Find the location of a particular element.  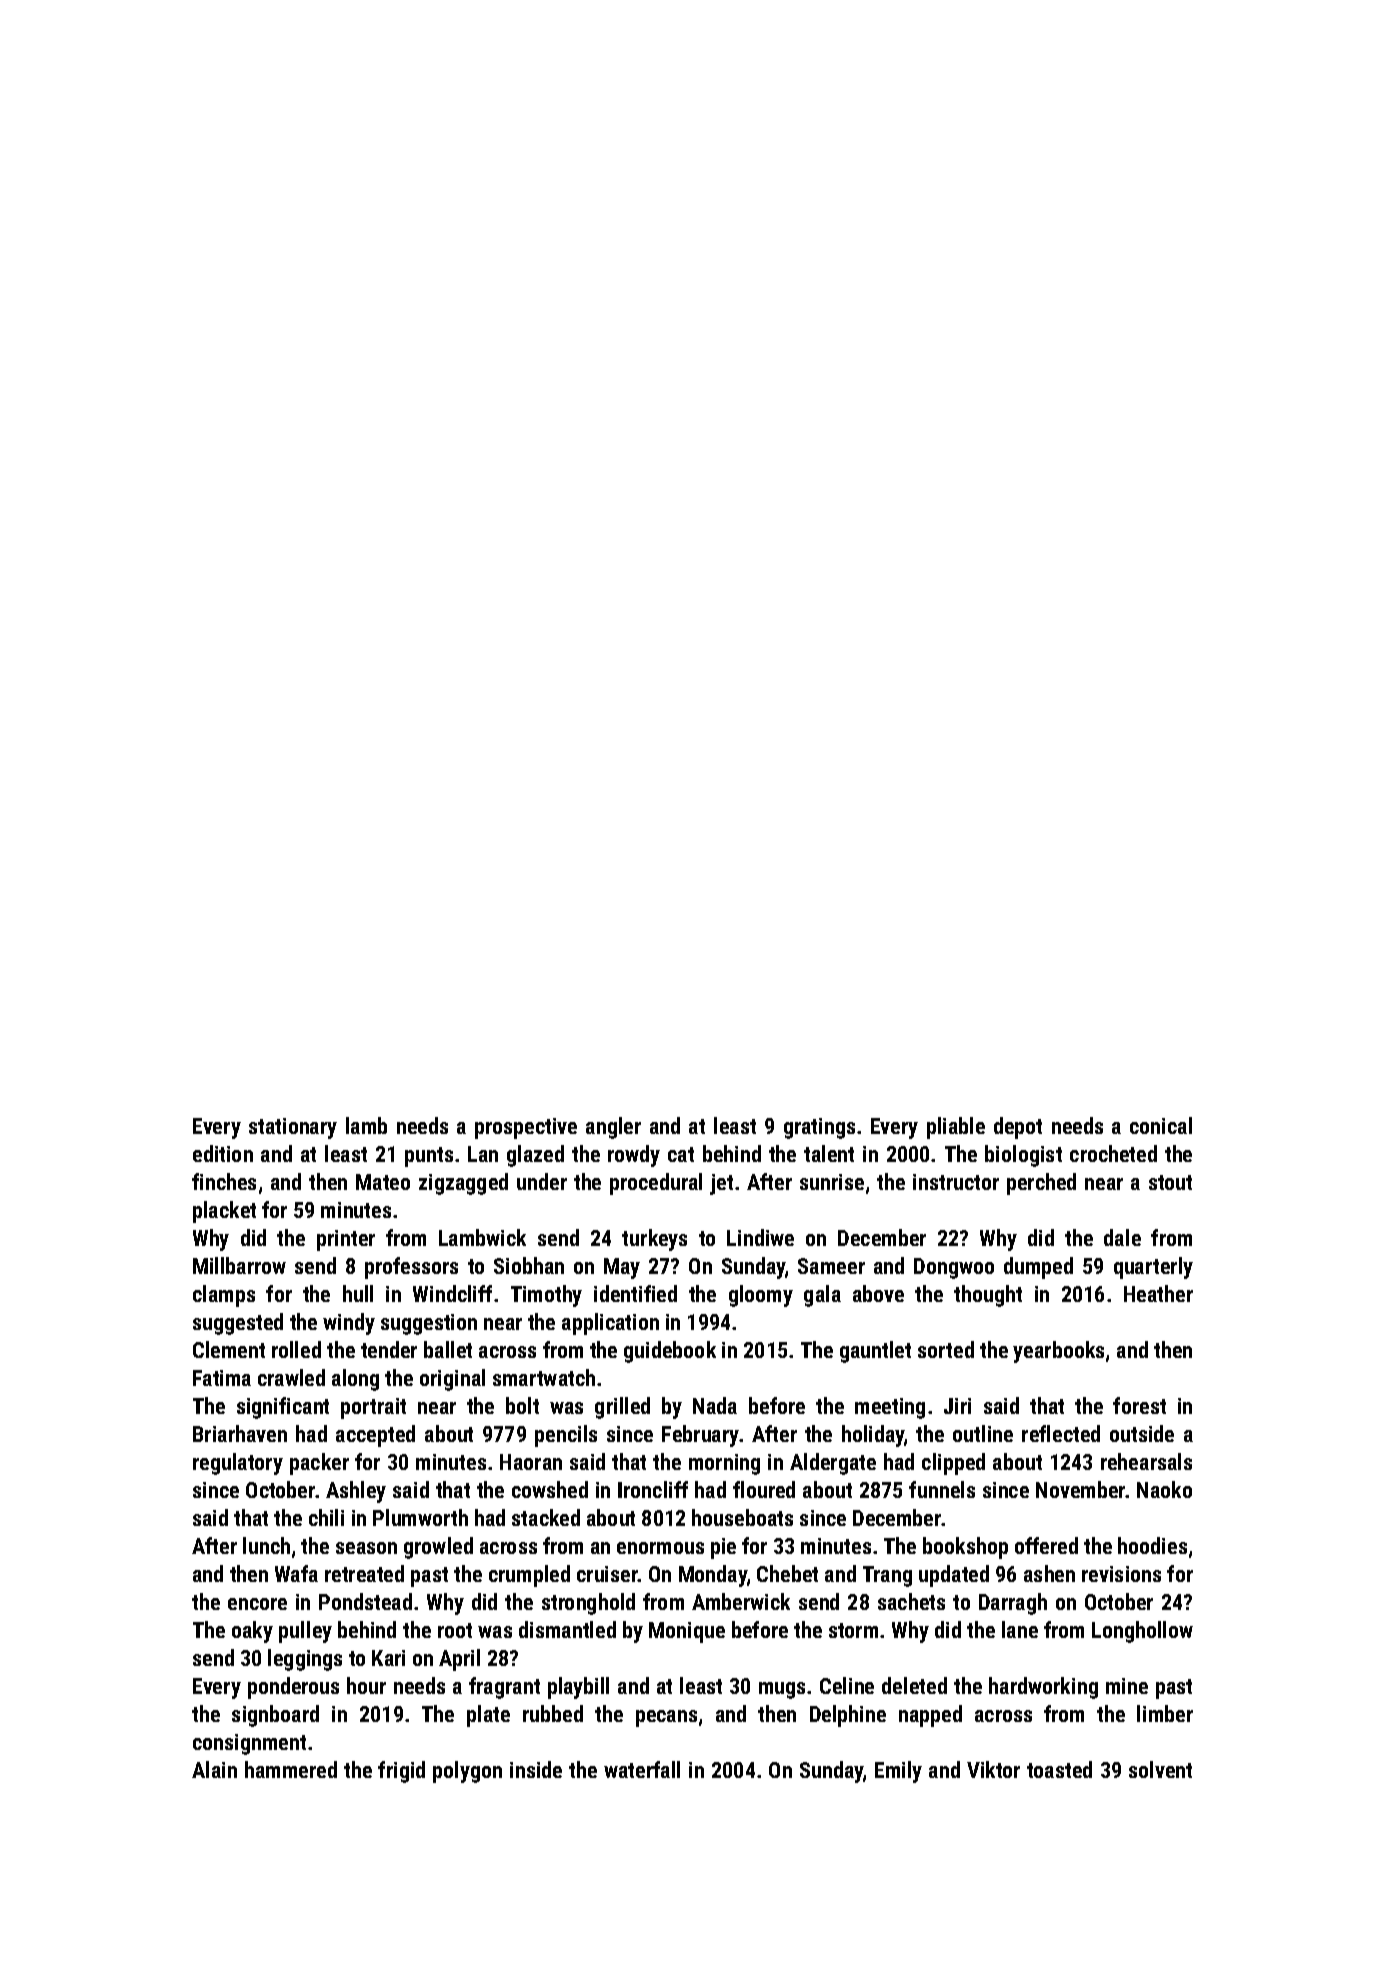

toasted is located at coordinates (1059, 1769).
